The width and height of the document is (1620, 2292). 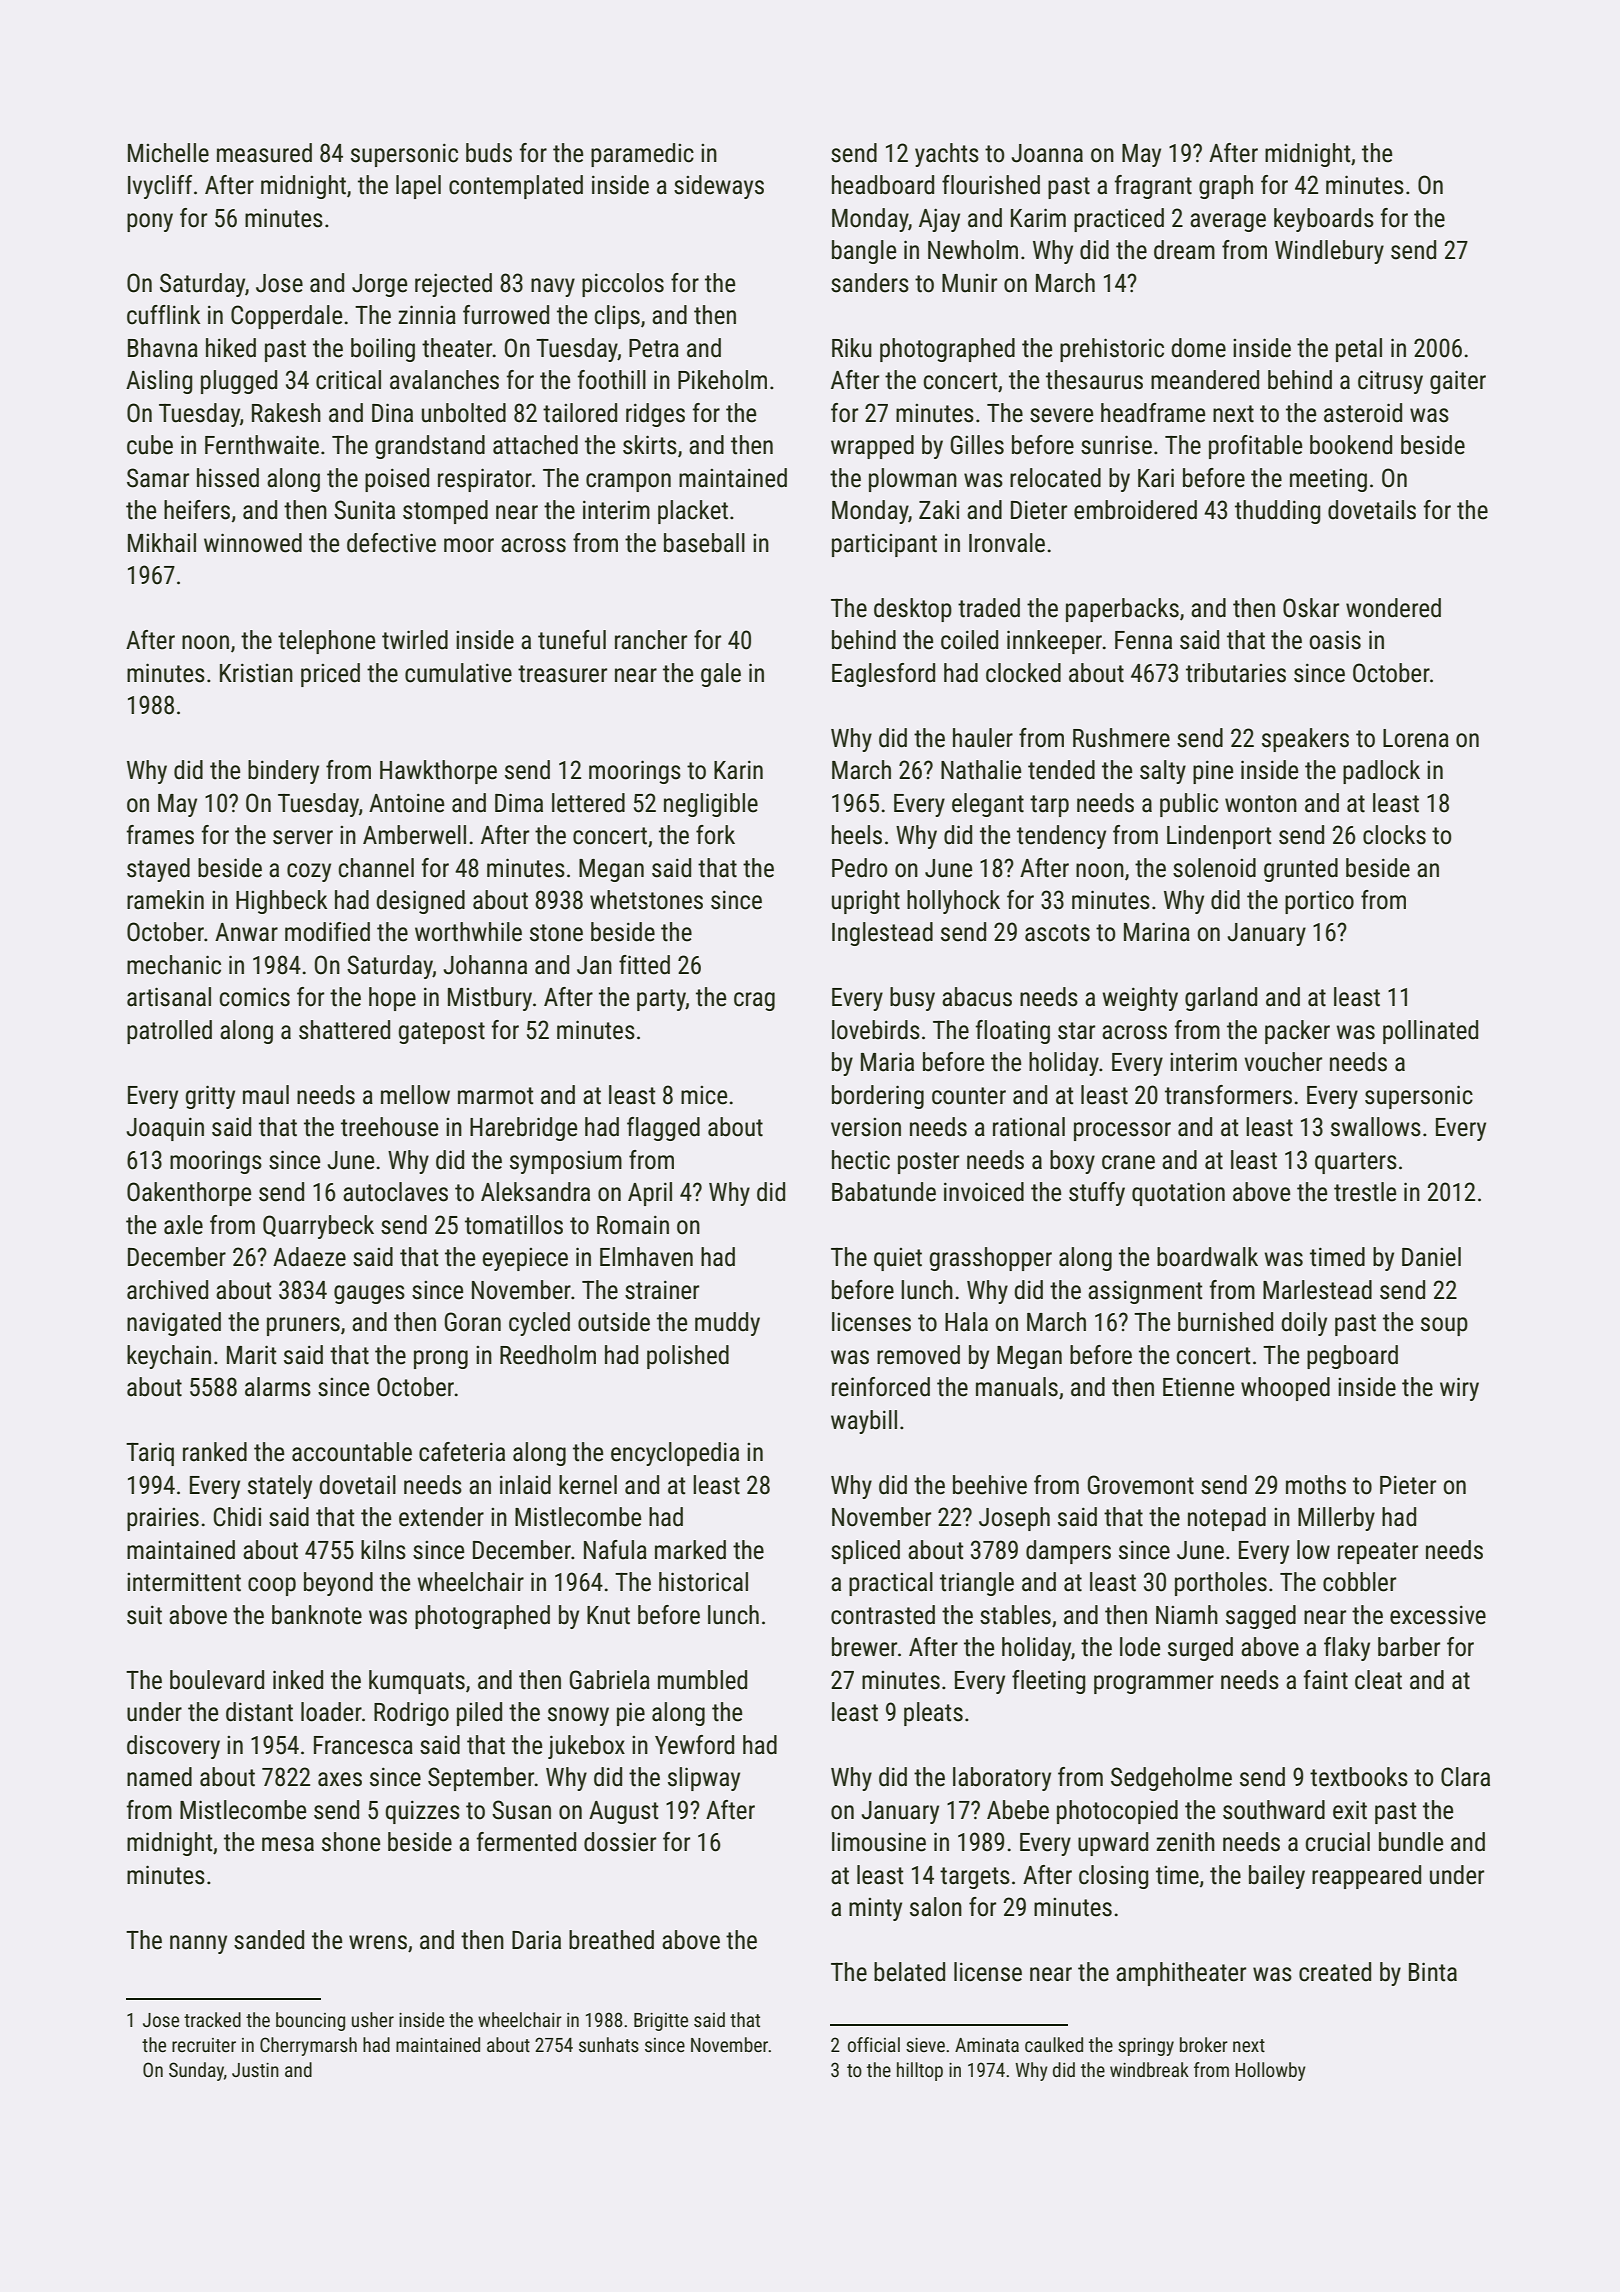 I want to click on portico, so click(x=1319, y=902).
